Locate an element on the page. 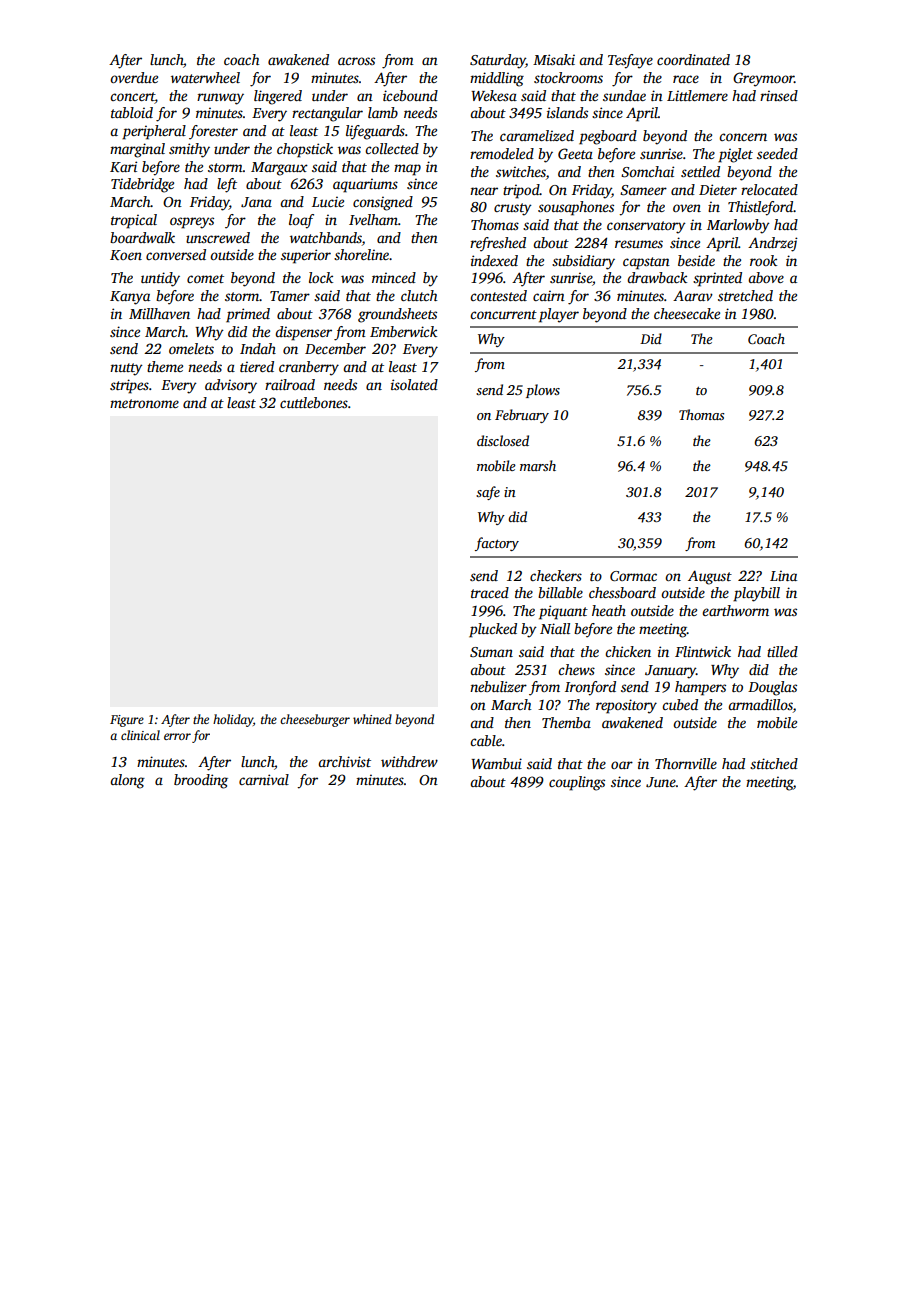  theme is located at coordinates (165, 366).
